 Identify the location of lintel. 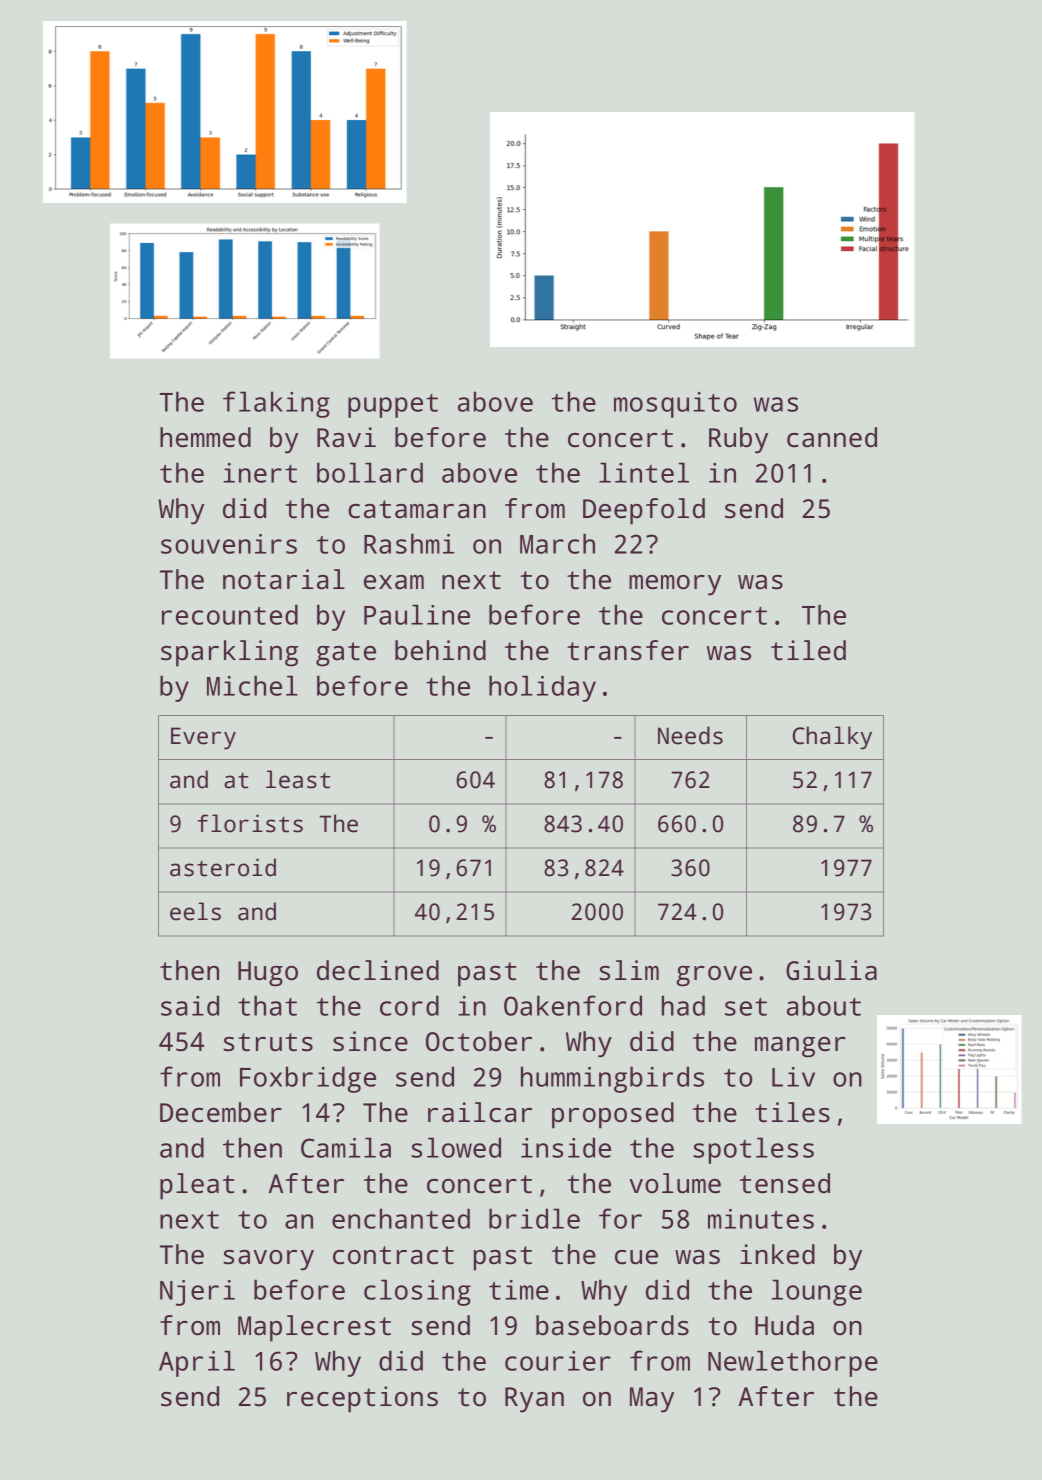
(644, 472).
